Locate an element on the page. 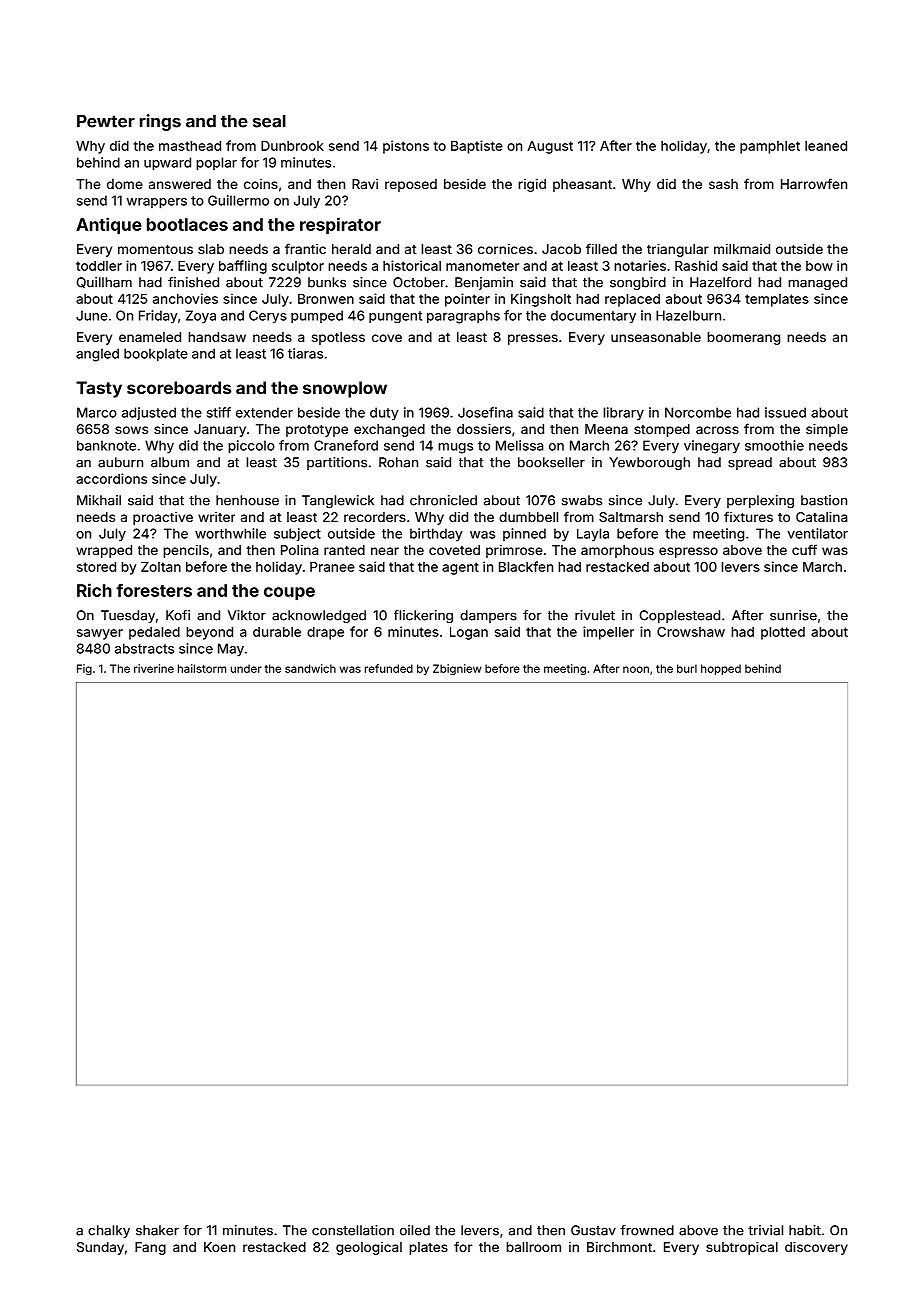 This document has height=1308, width=924. October is located at coordinates (419, 282).
